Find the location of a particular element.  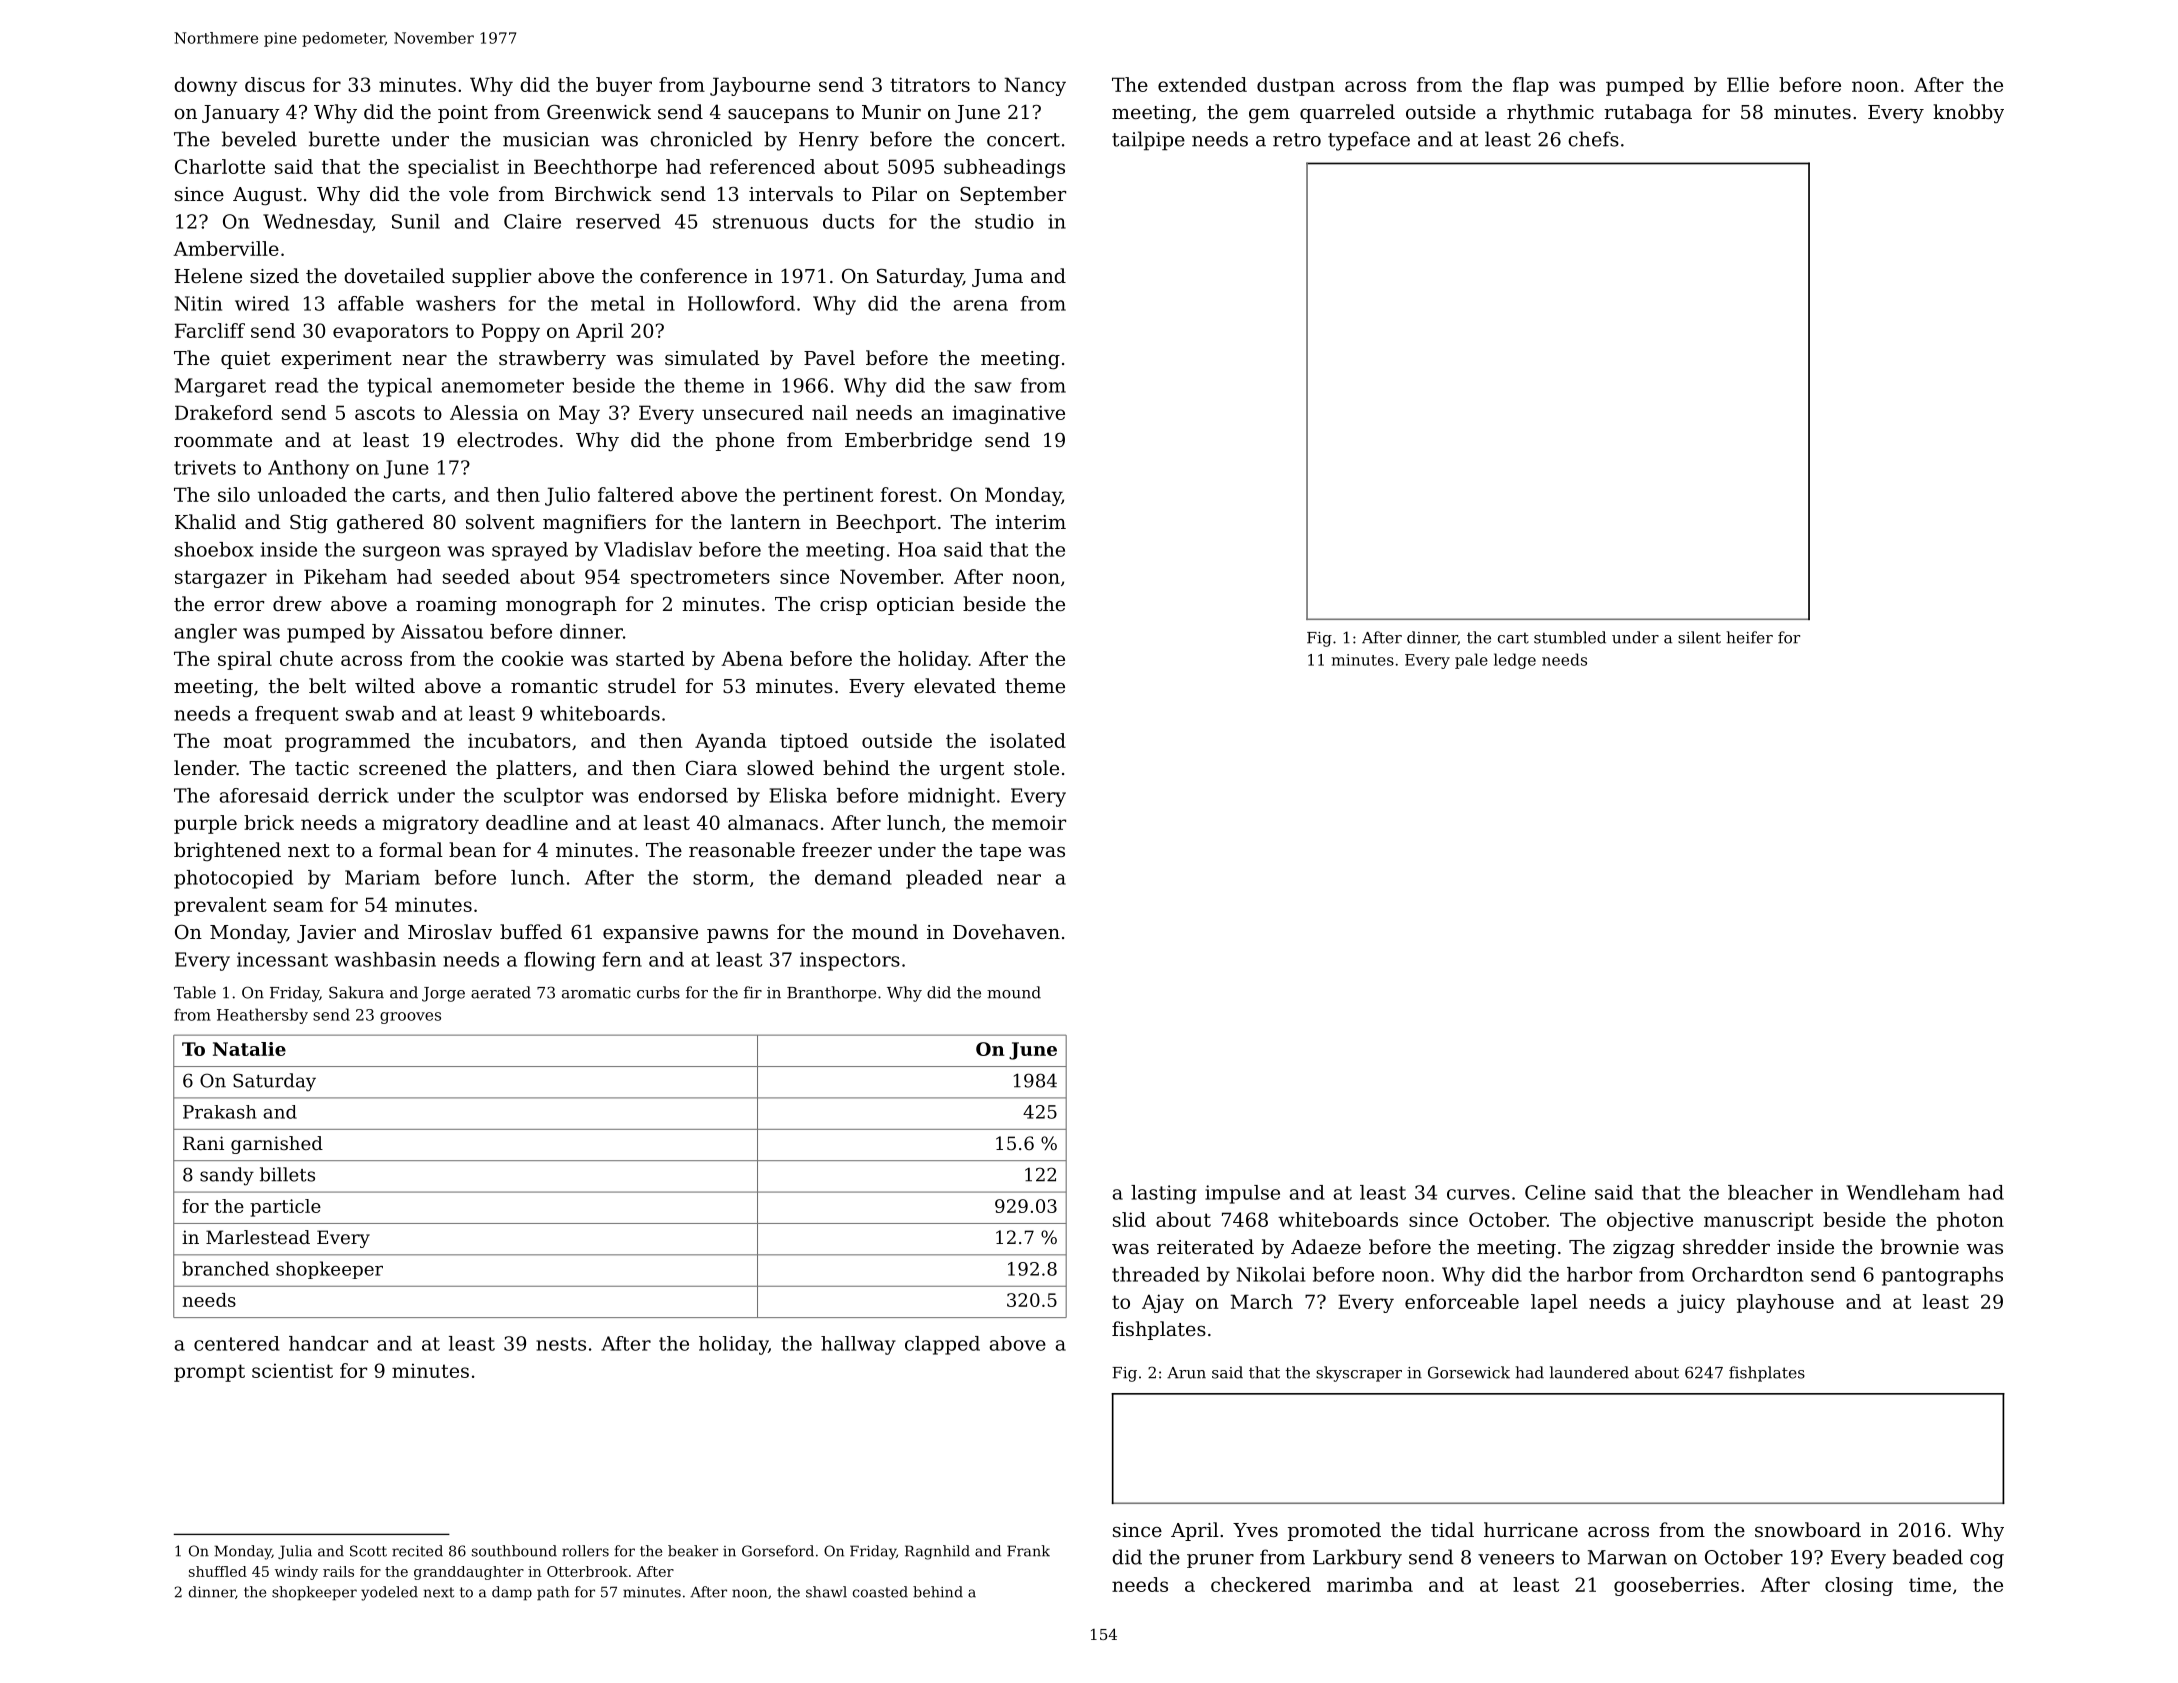

bleacher is located at coordinates (1770, 1192).
